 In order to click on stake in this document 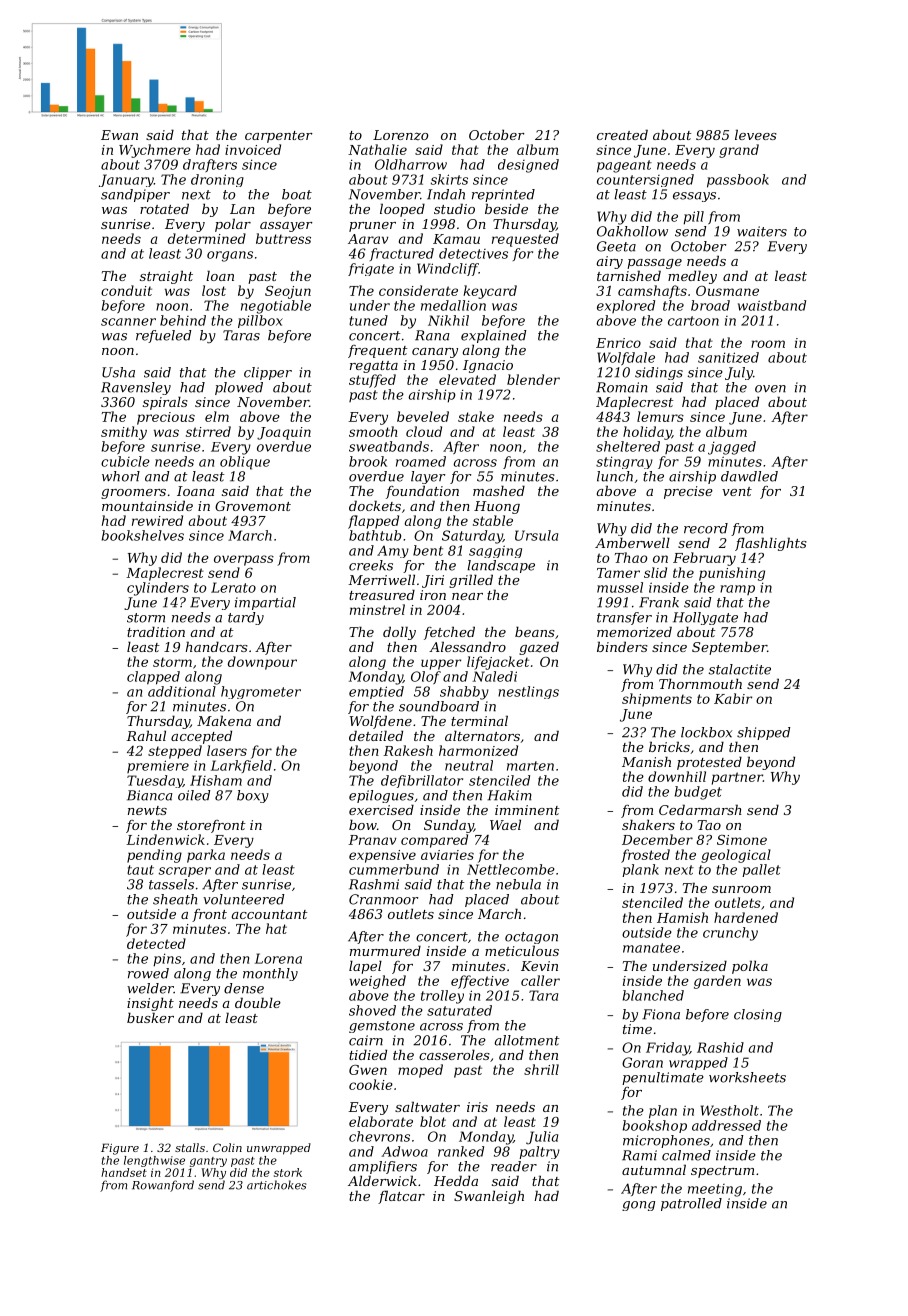, I will do `click(476, 416)`.
